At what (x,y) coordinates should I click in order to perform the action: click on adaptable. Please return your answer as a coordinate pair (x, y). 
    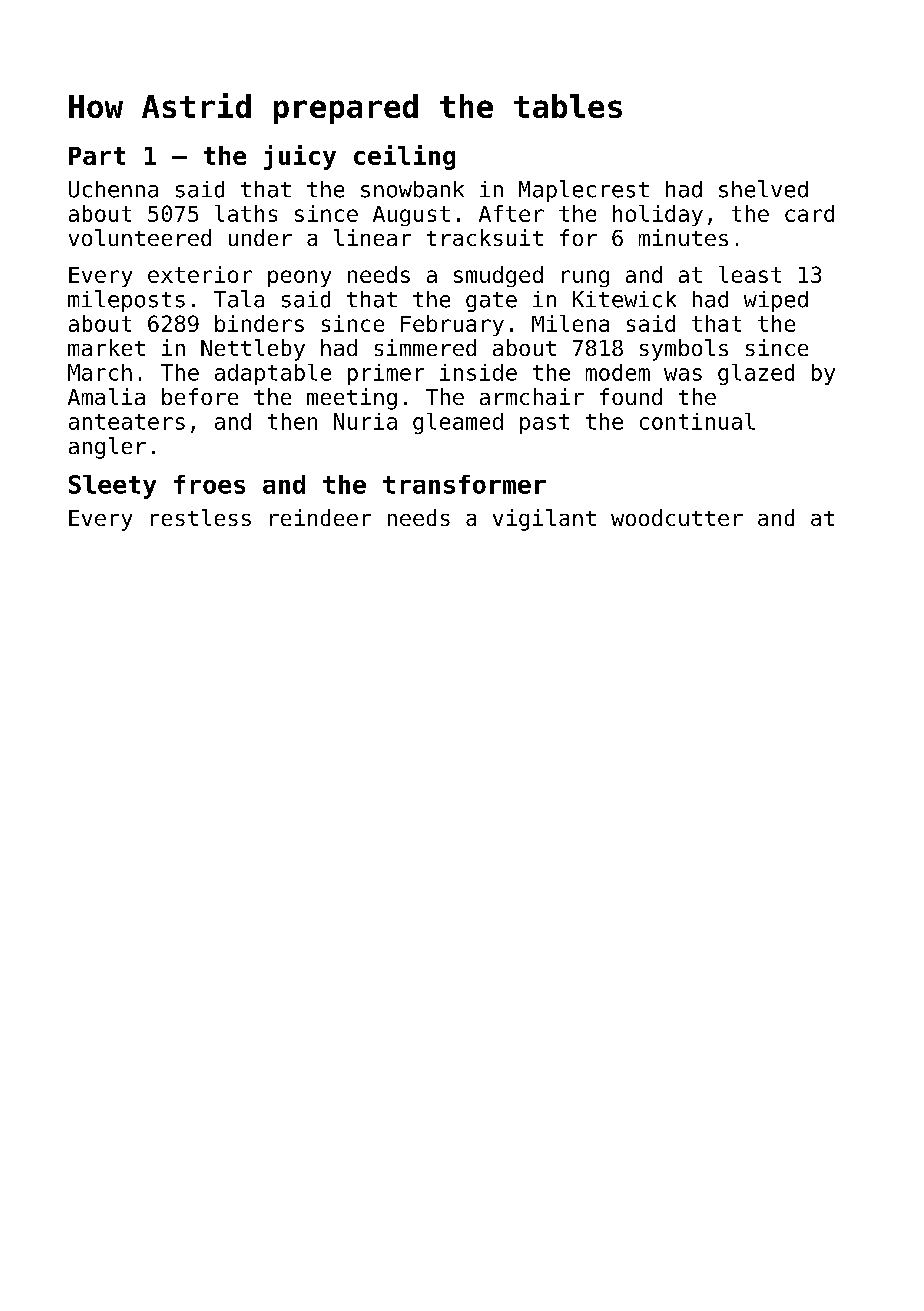
    Looking at the image, I should click on (273, 374).
